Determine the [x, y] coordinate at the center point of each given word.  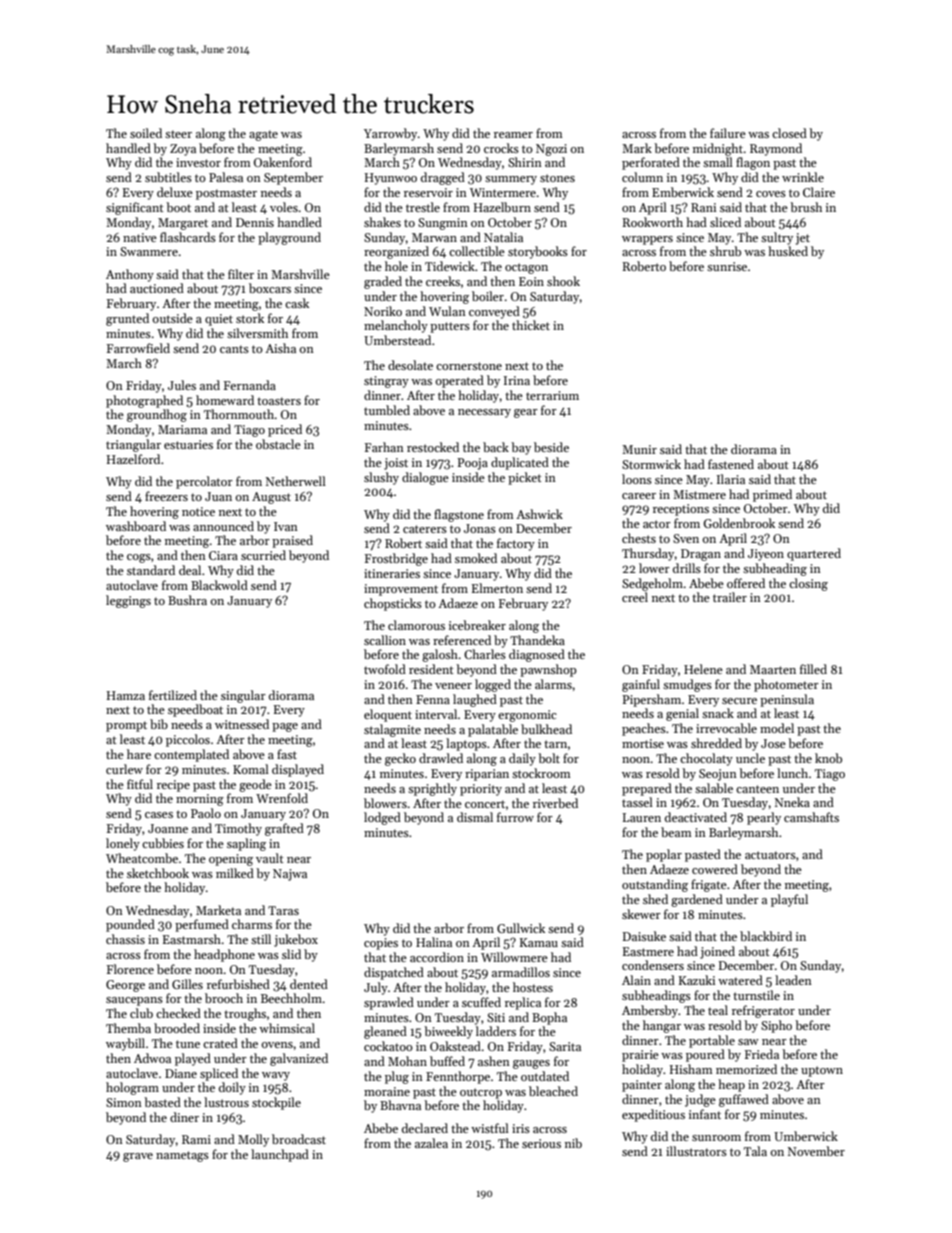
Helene [703, 669]
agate [263, 135]
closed [789, 133]
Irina [517, 380]
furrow [515, 817]
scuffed [481, 1002]
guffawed [744, 1100]
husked [788, 251]
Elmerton [497, 588]
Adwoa [152, 1058]
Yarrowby [390, 134]
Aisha [280, 348]
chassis [125, 939]
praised [292, 541]
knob [828, 758]
